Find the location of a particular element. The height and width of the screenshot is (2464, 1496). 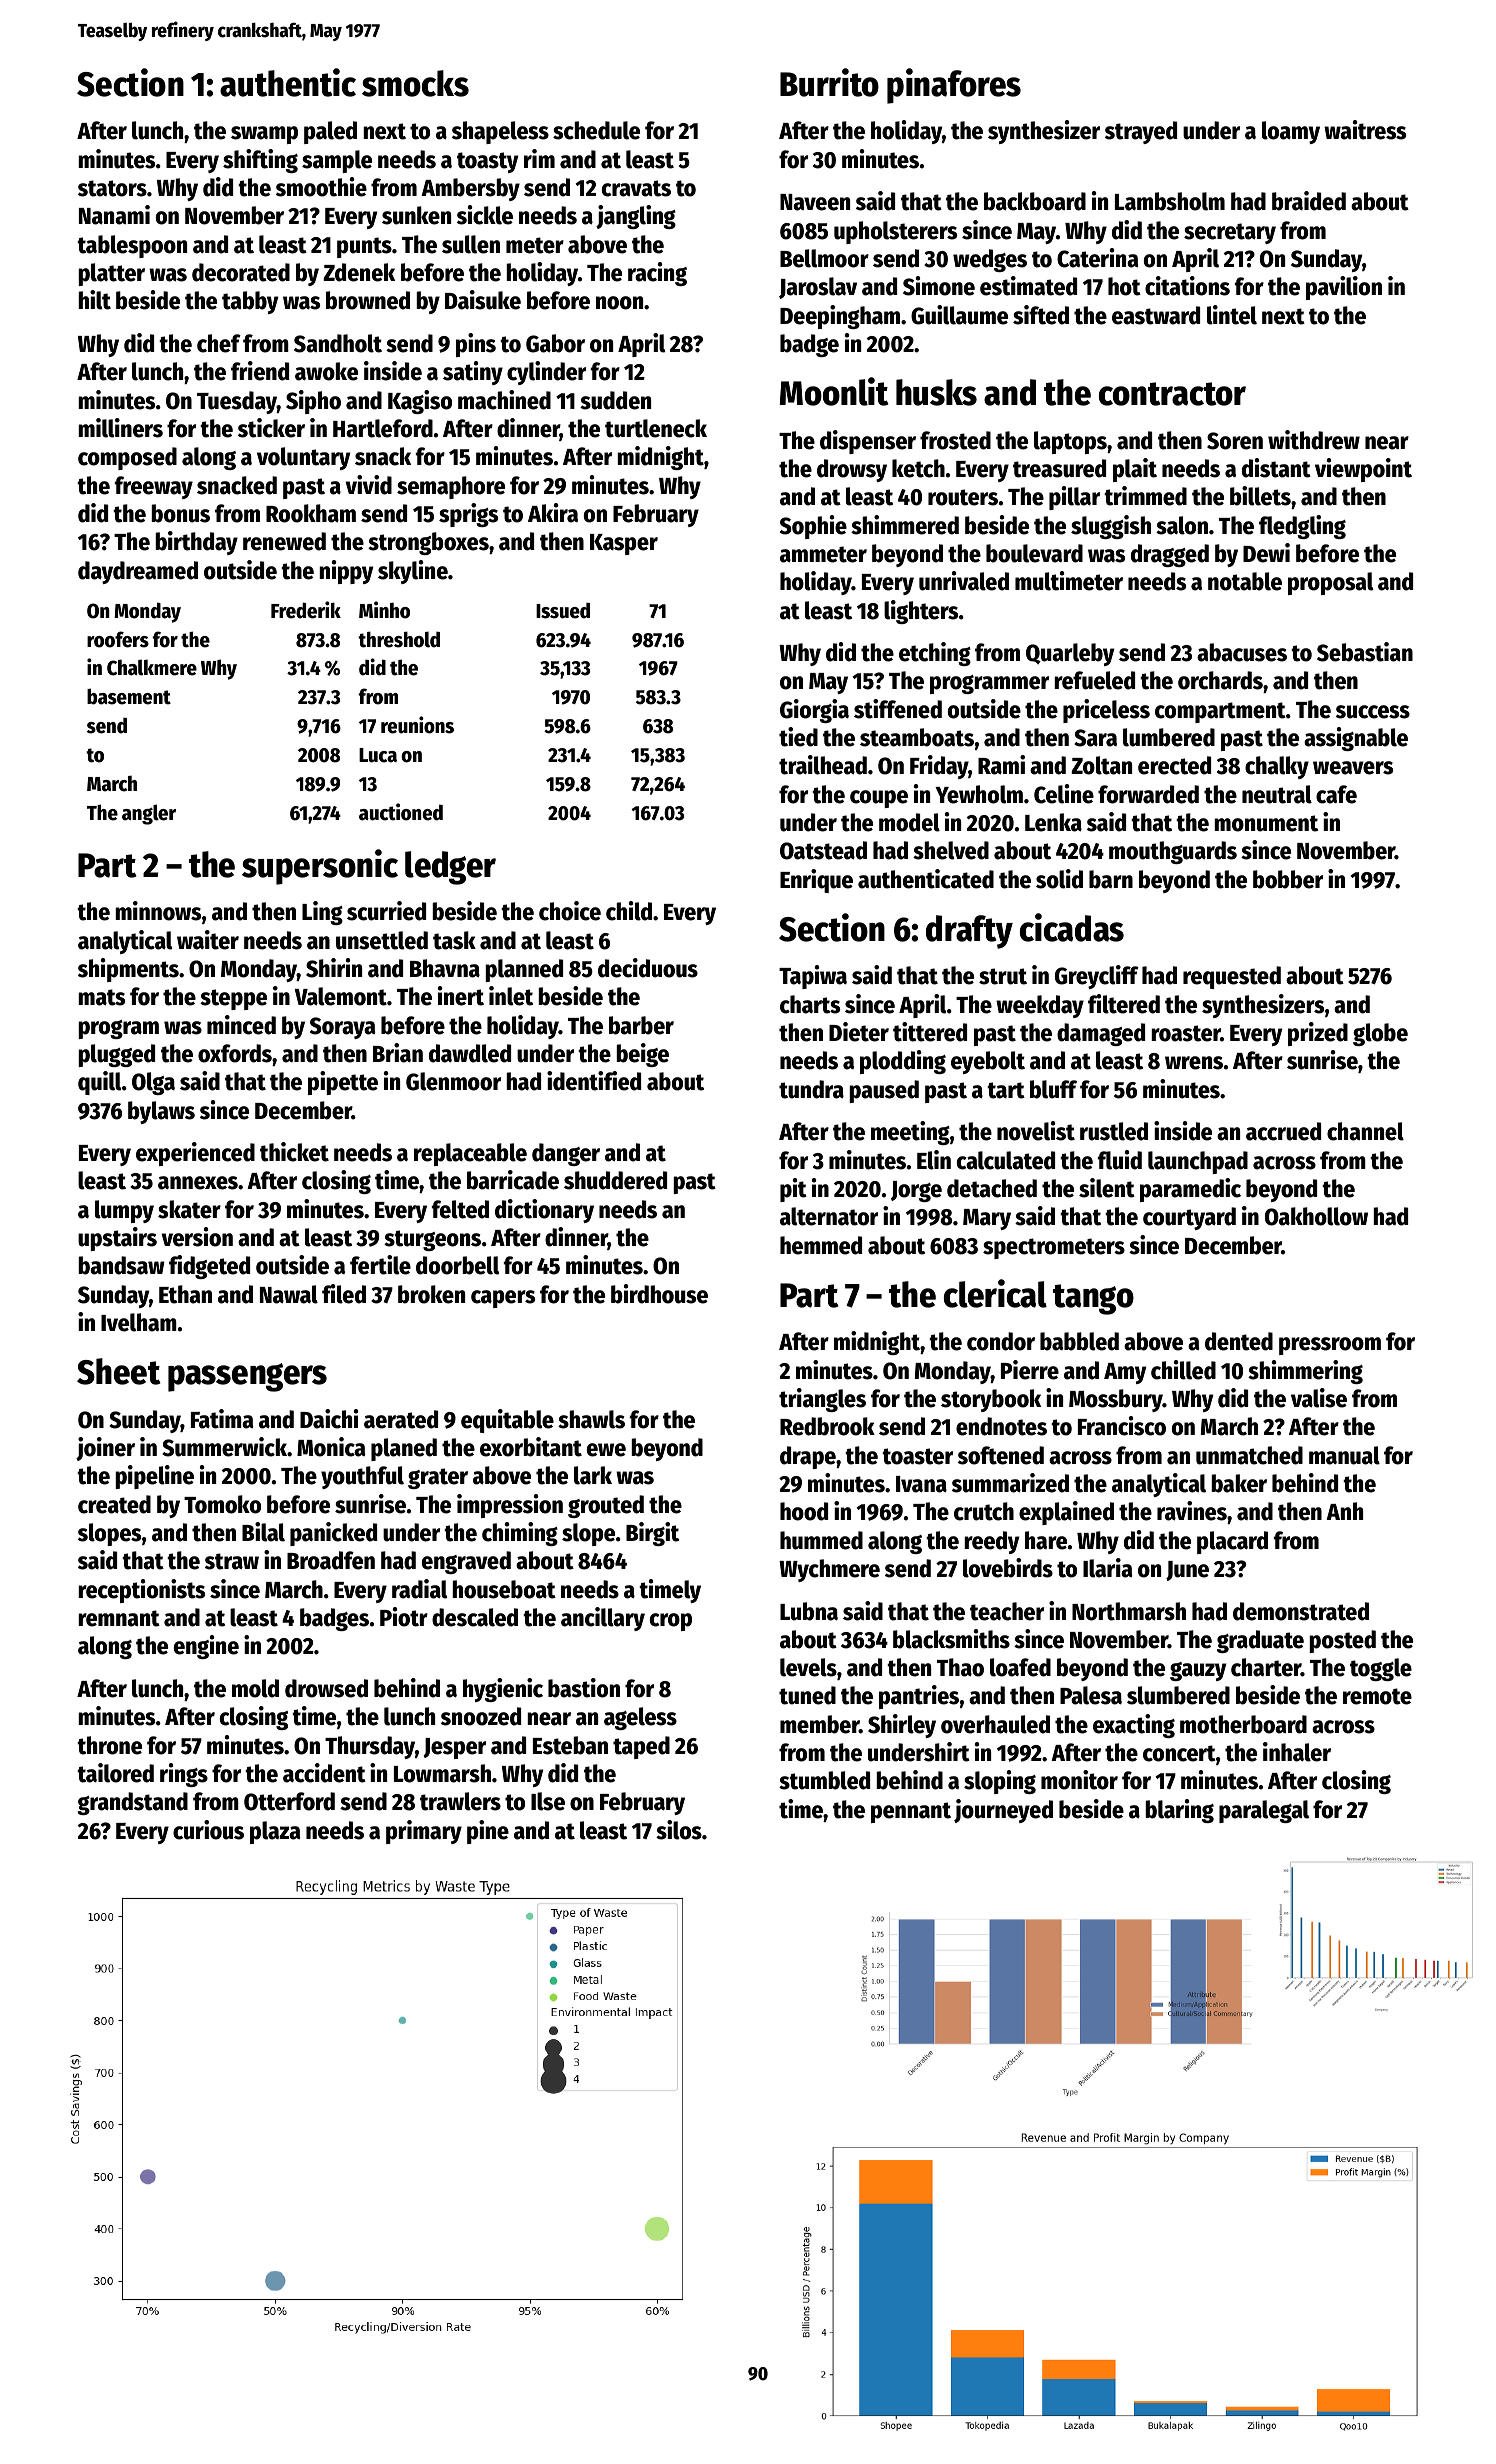

hood is located at coordinates (804, 1511).
